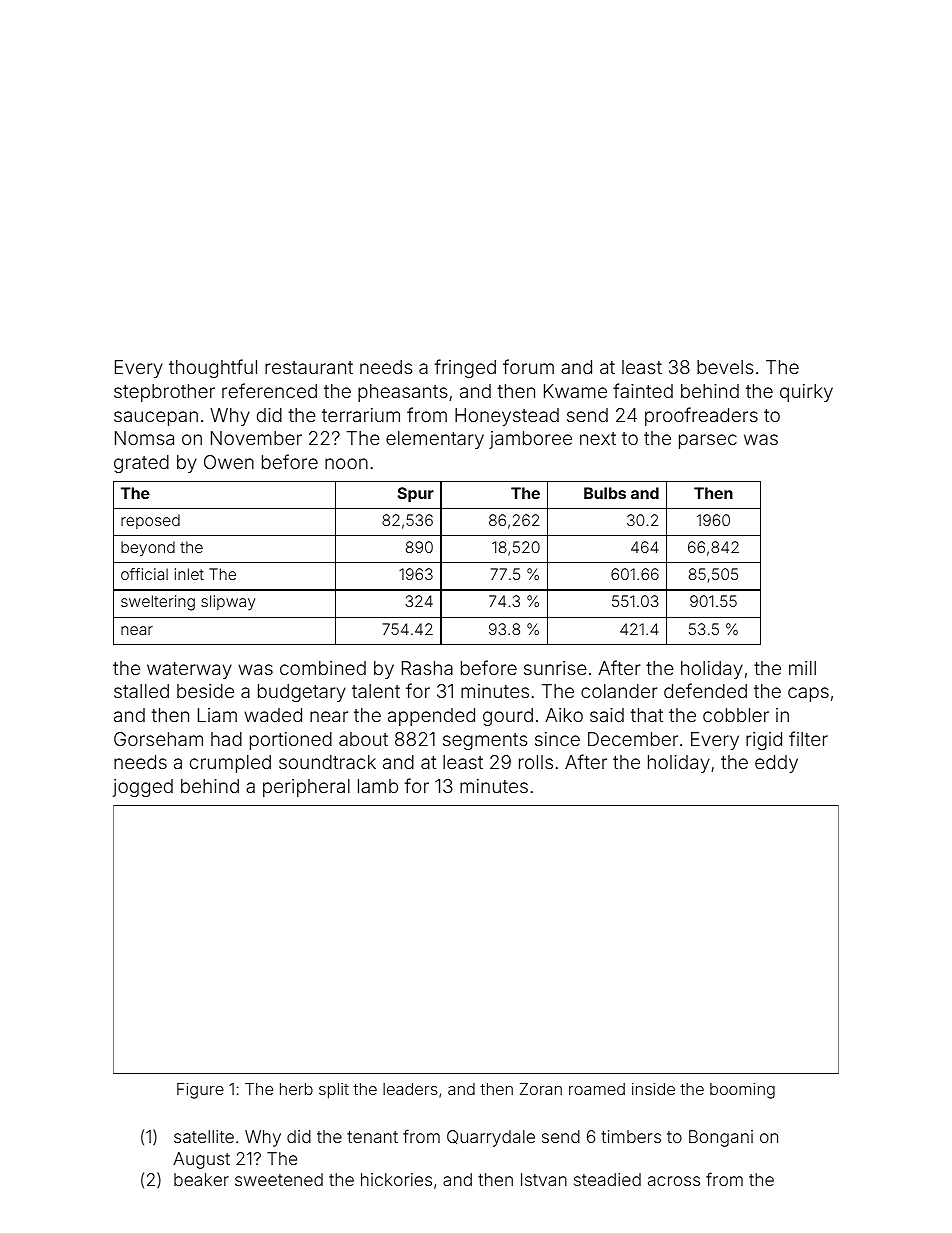 The height and width of the screenshot is (1233, 952). I want to click on sunrise, so click(555, 668).
